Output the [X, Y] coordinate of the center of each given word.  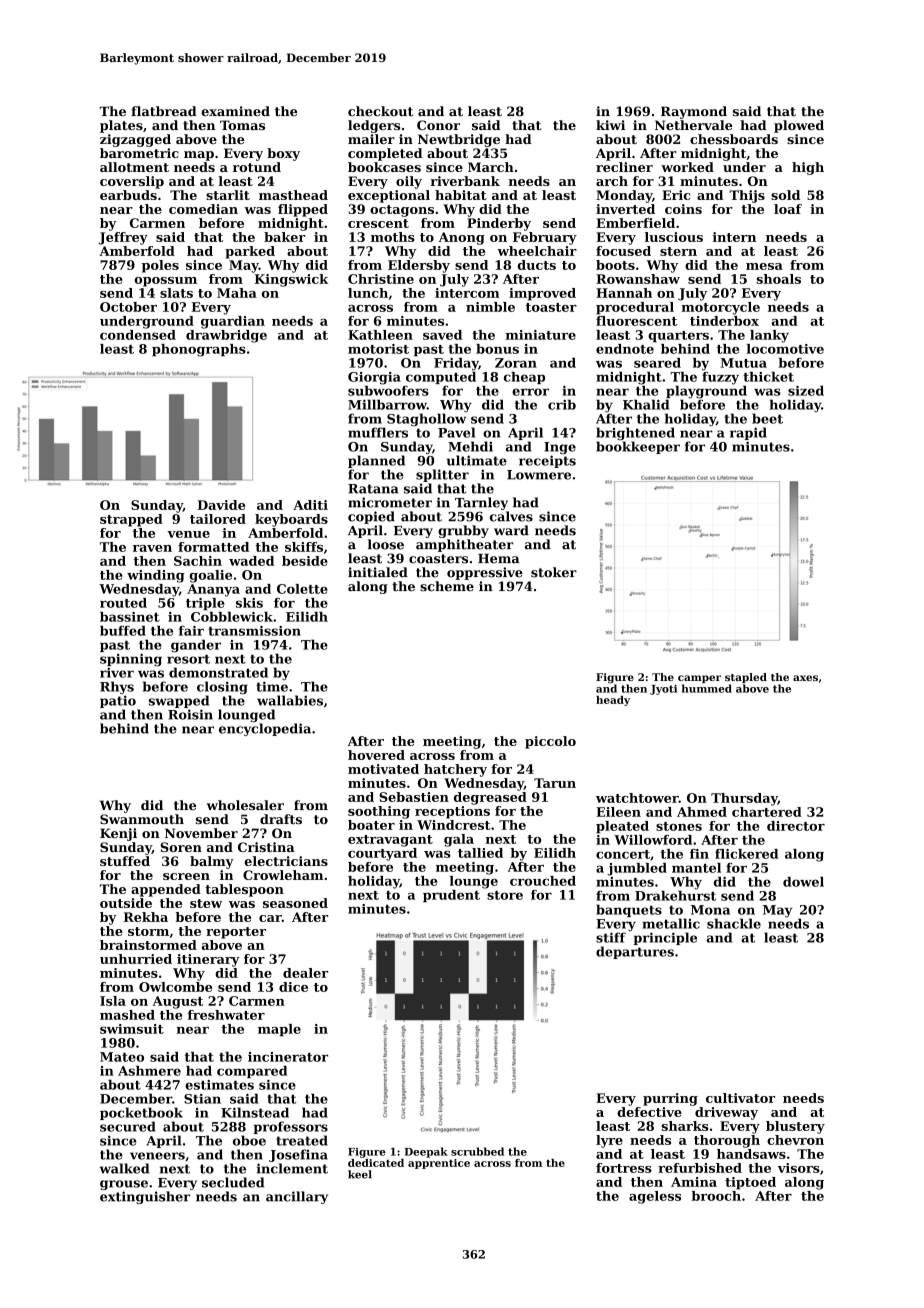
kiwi [610, 125]
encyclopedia [265, 729]
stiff [611, 937]
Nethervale [693, 125]
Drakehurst [675, 895]
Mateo [122, 1057]
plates [121, 126]
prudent [451, 896]
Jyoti [663, 690]
